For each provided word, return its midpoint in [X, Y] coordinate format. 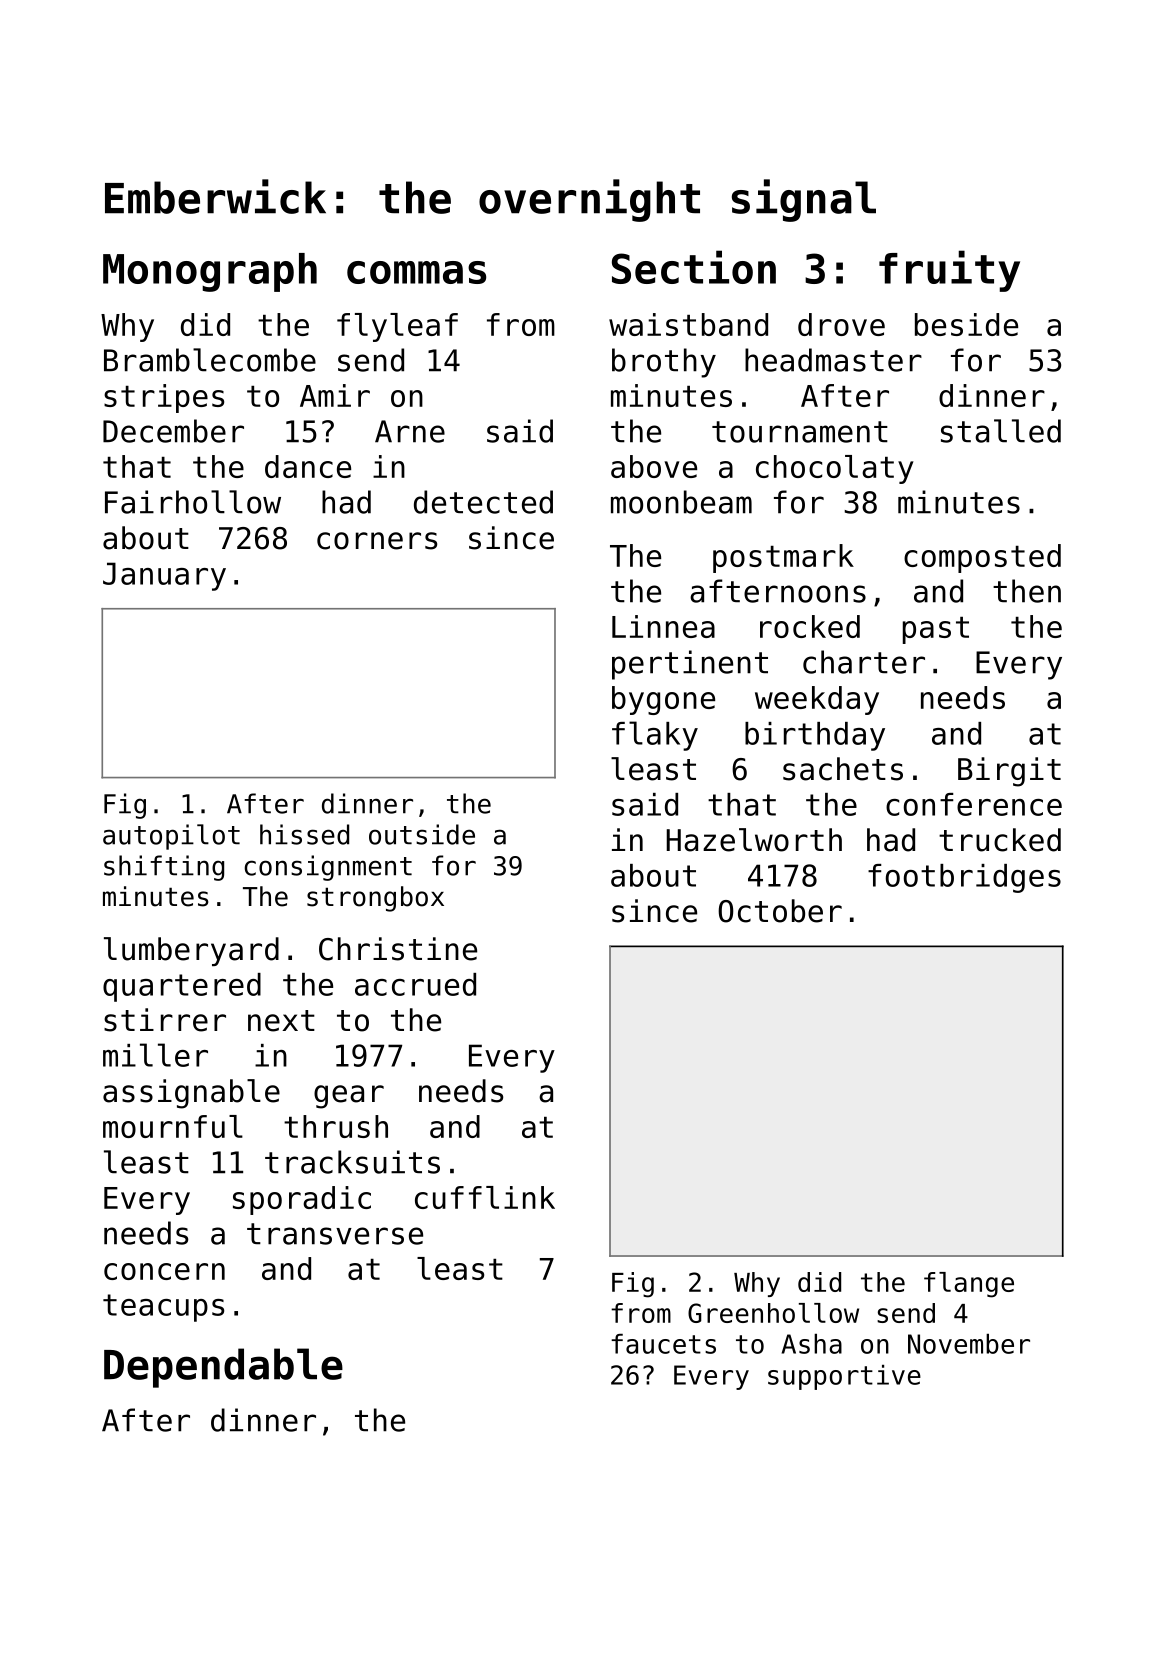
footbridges [964, 878]
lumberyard [191, 951]
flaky [655, 736]
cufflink [485, 1197]
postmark [783, 558]
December [173, 431]
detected [483, 502]
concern [164, 1271]
